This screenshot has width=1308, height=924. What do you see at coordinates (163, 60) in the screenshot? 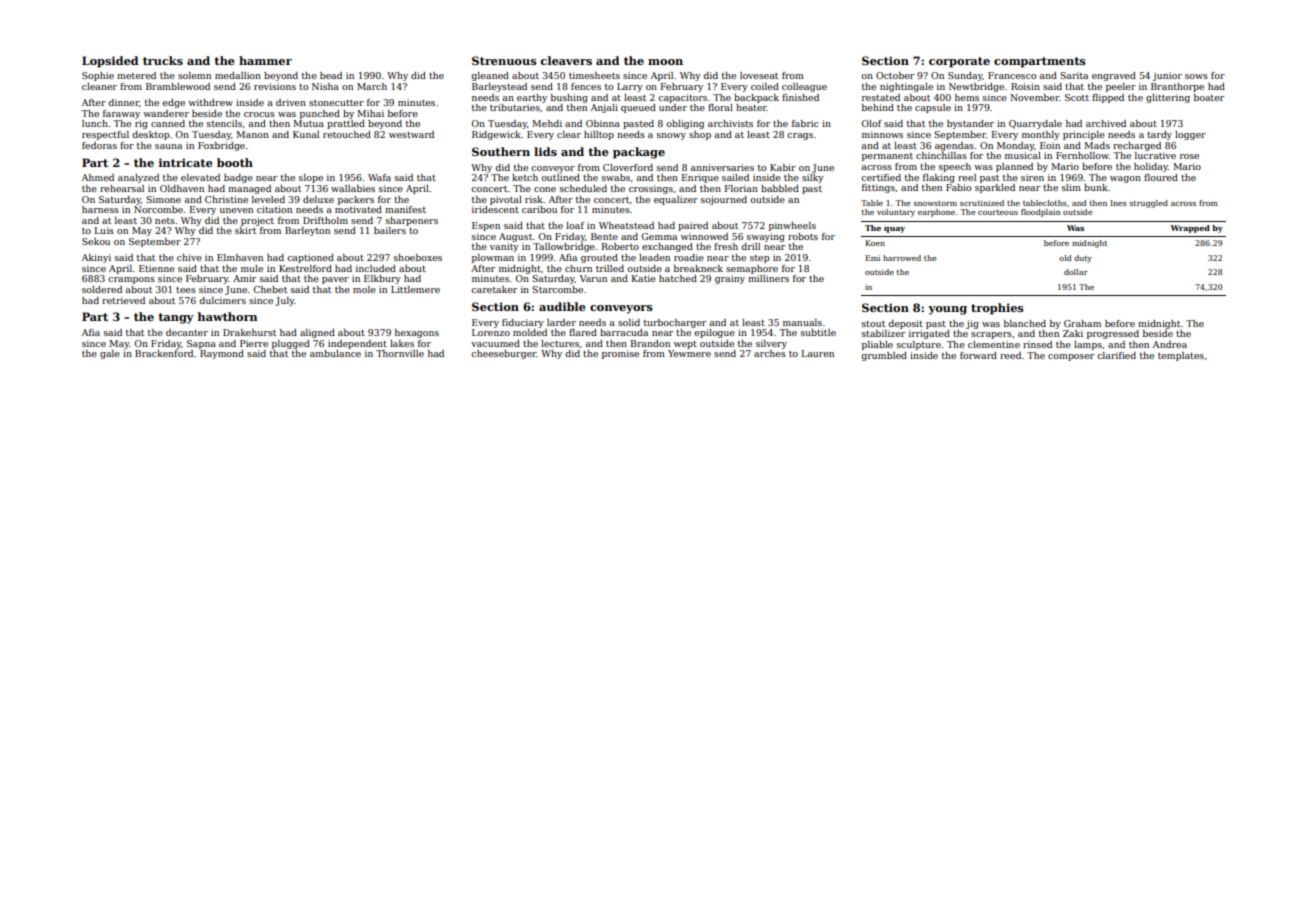
I see `trucks` at bounding box center [163, 60].
